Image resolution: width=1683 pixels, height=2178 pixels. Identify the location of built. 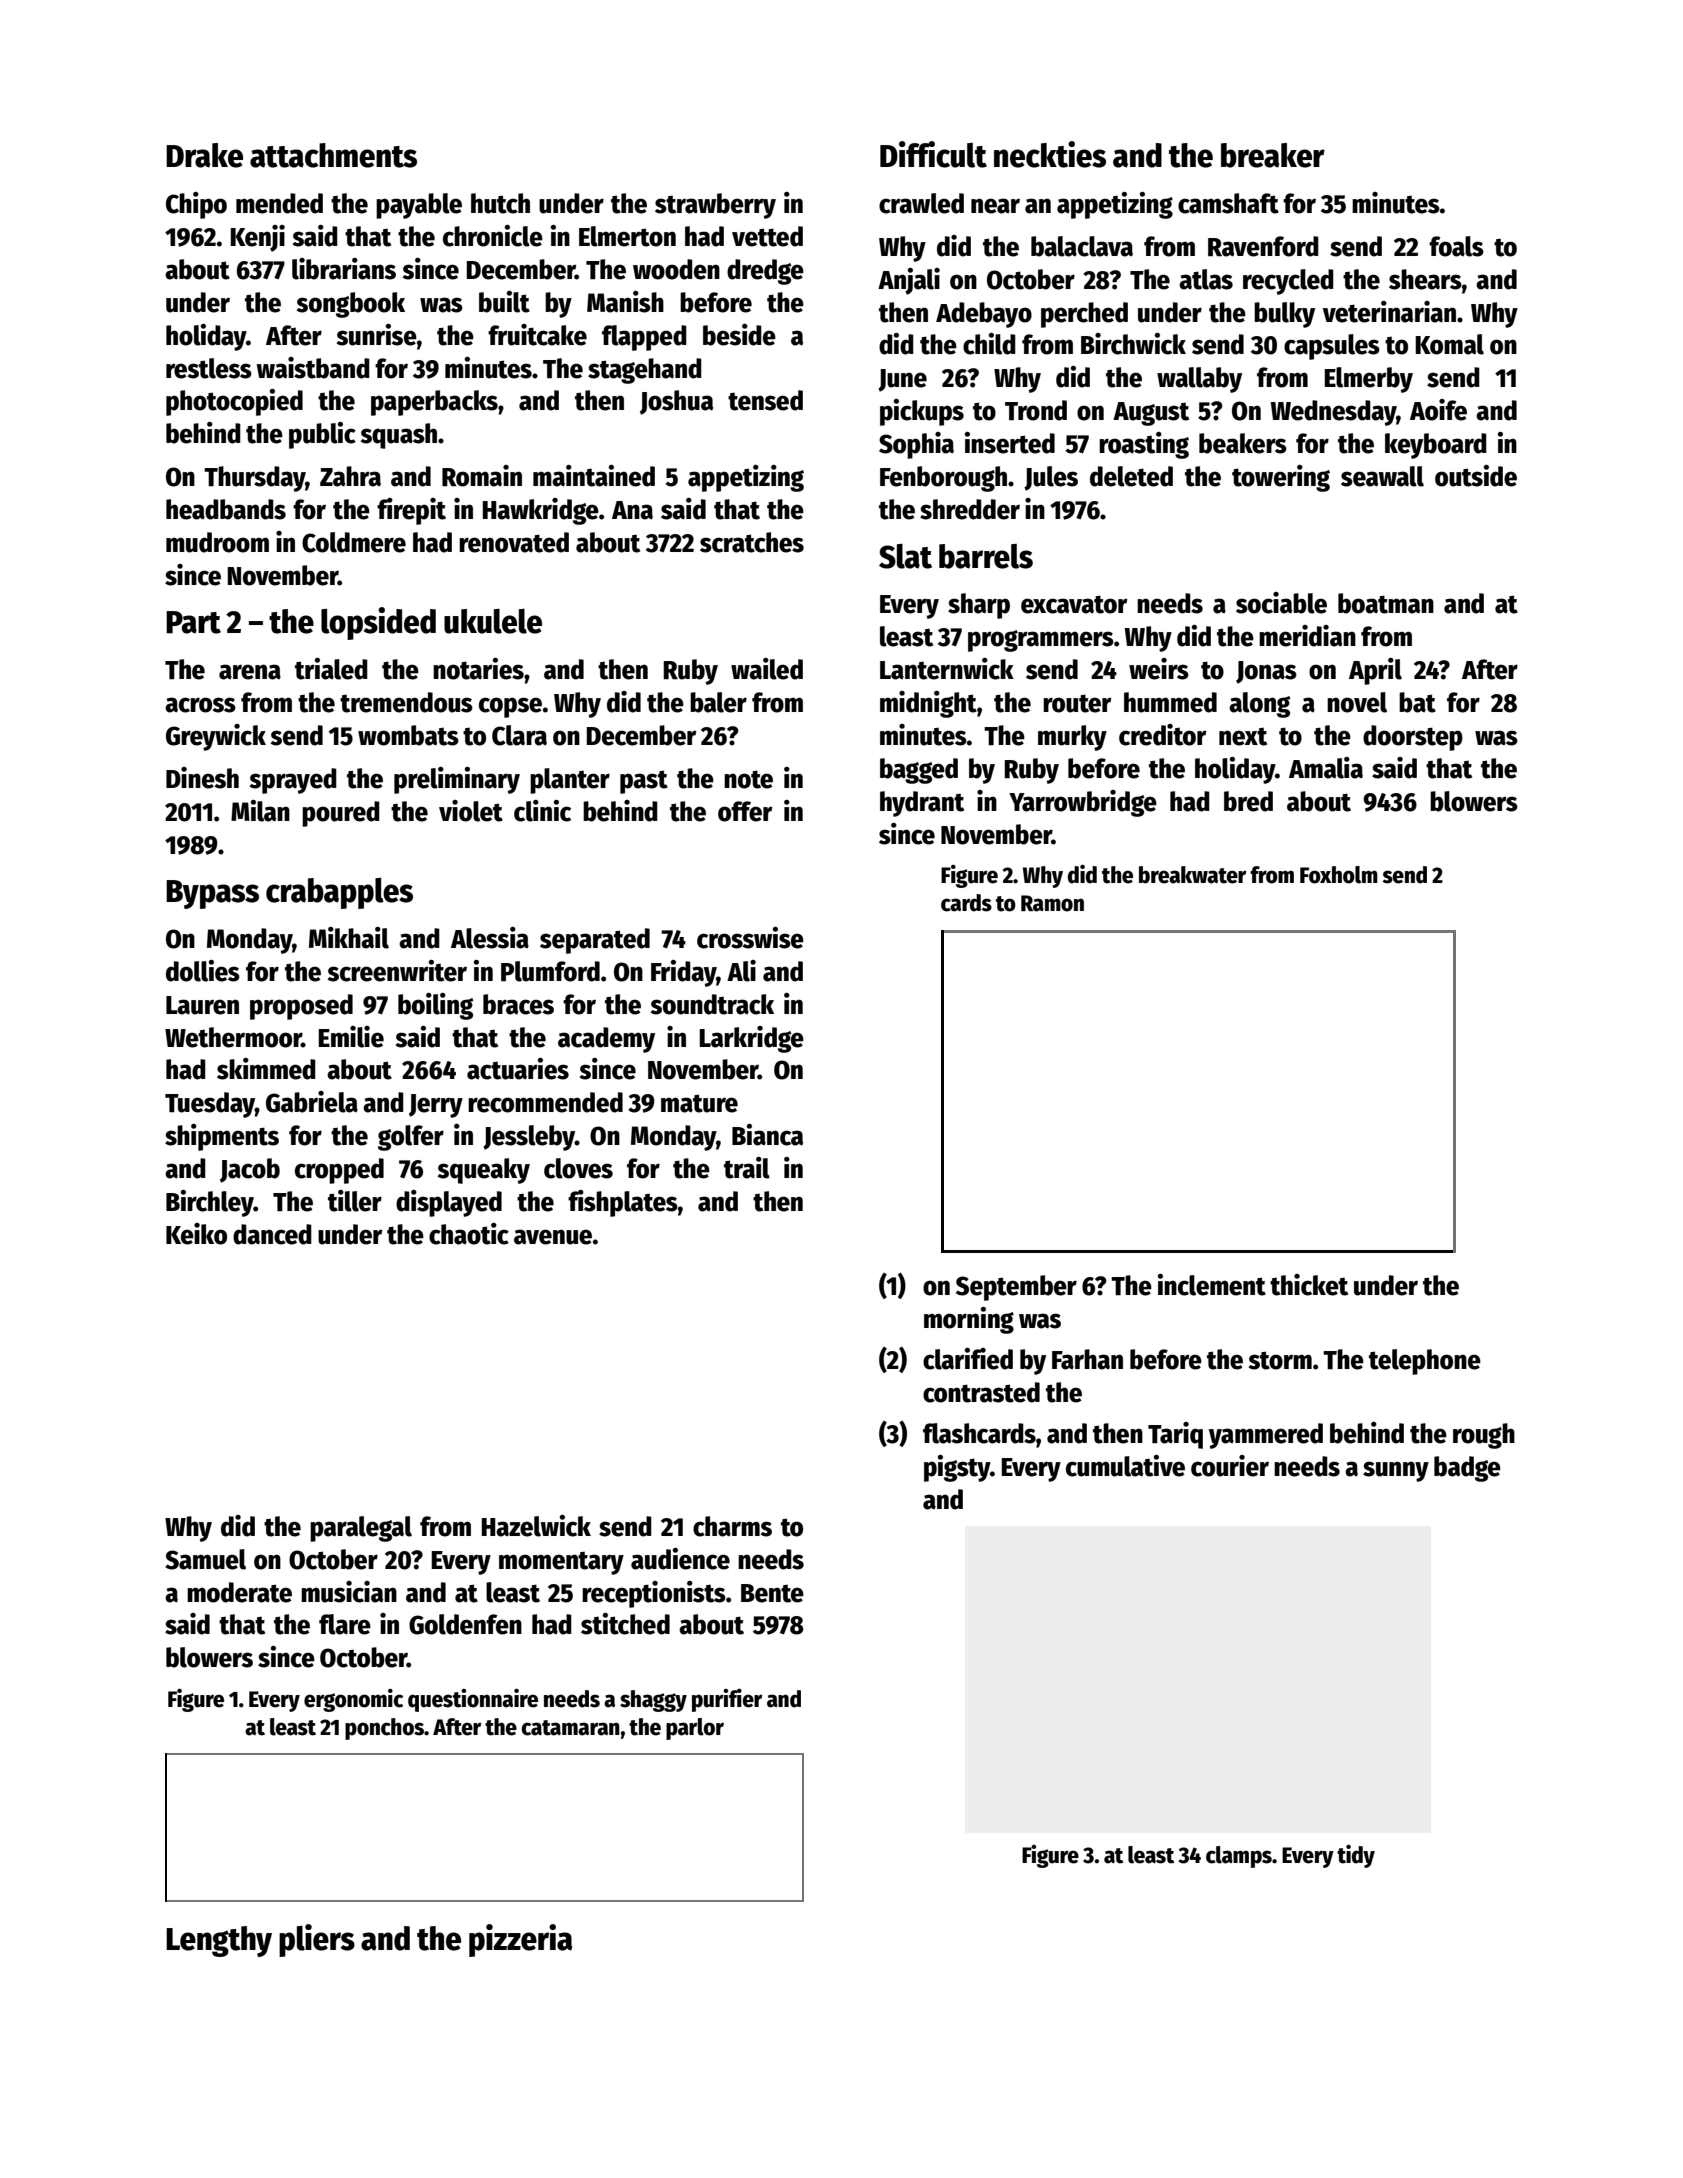
(504, 302).
